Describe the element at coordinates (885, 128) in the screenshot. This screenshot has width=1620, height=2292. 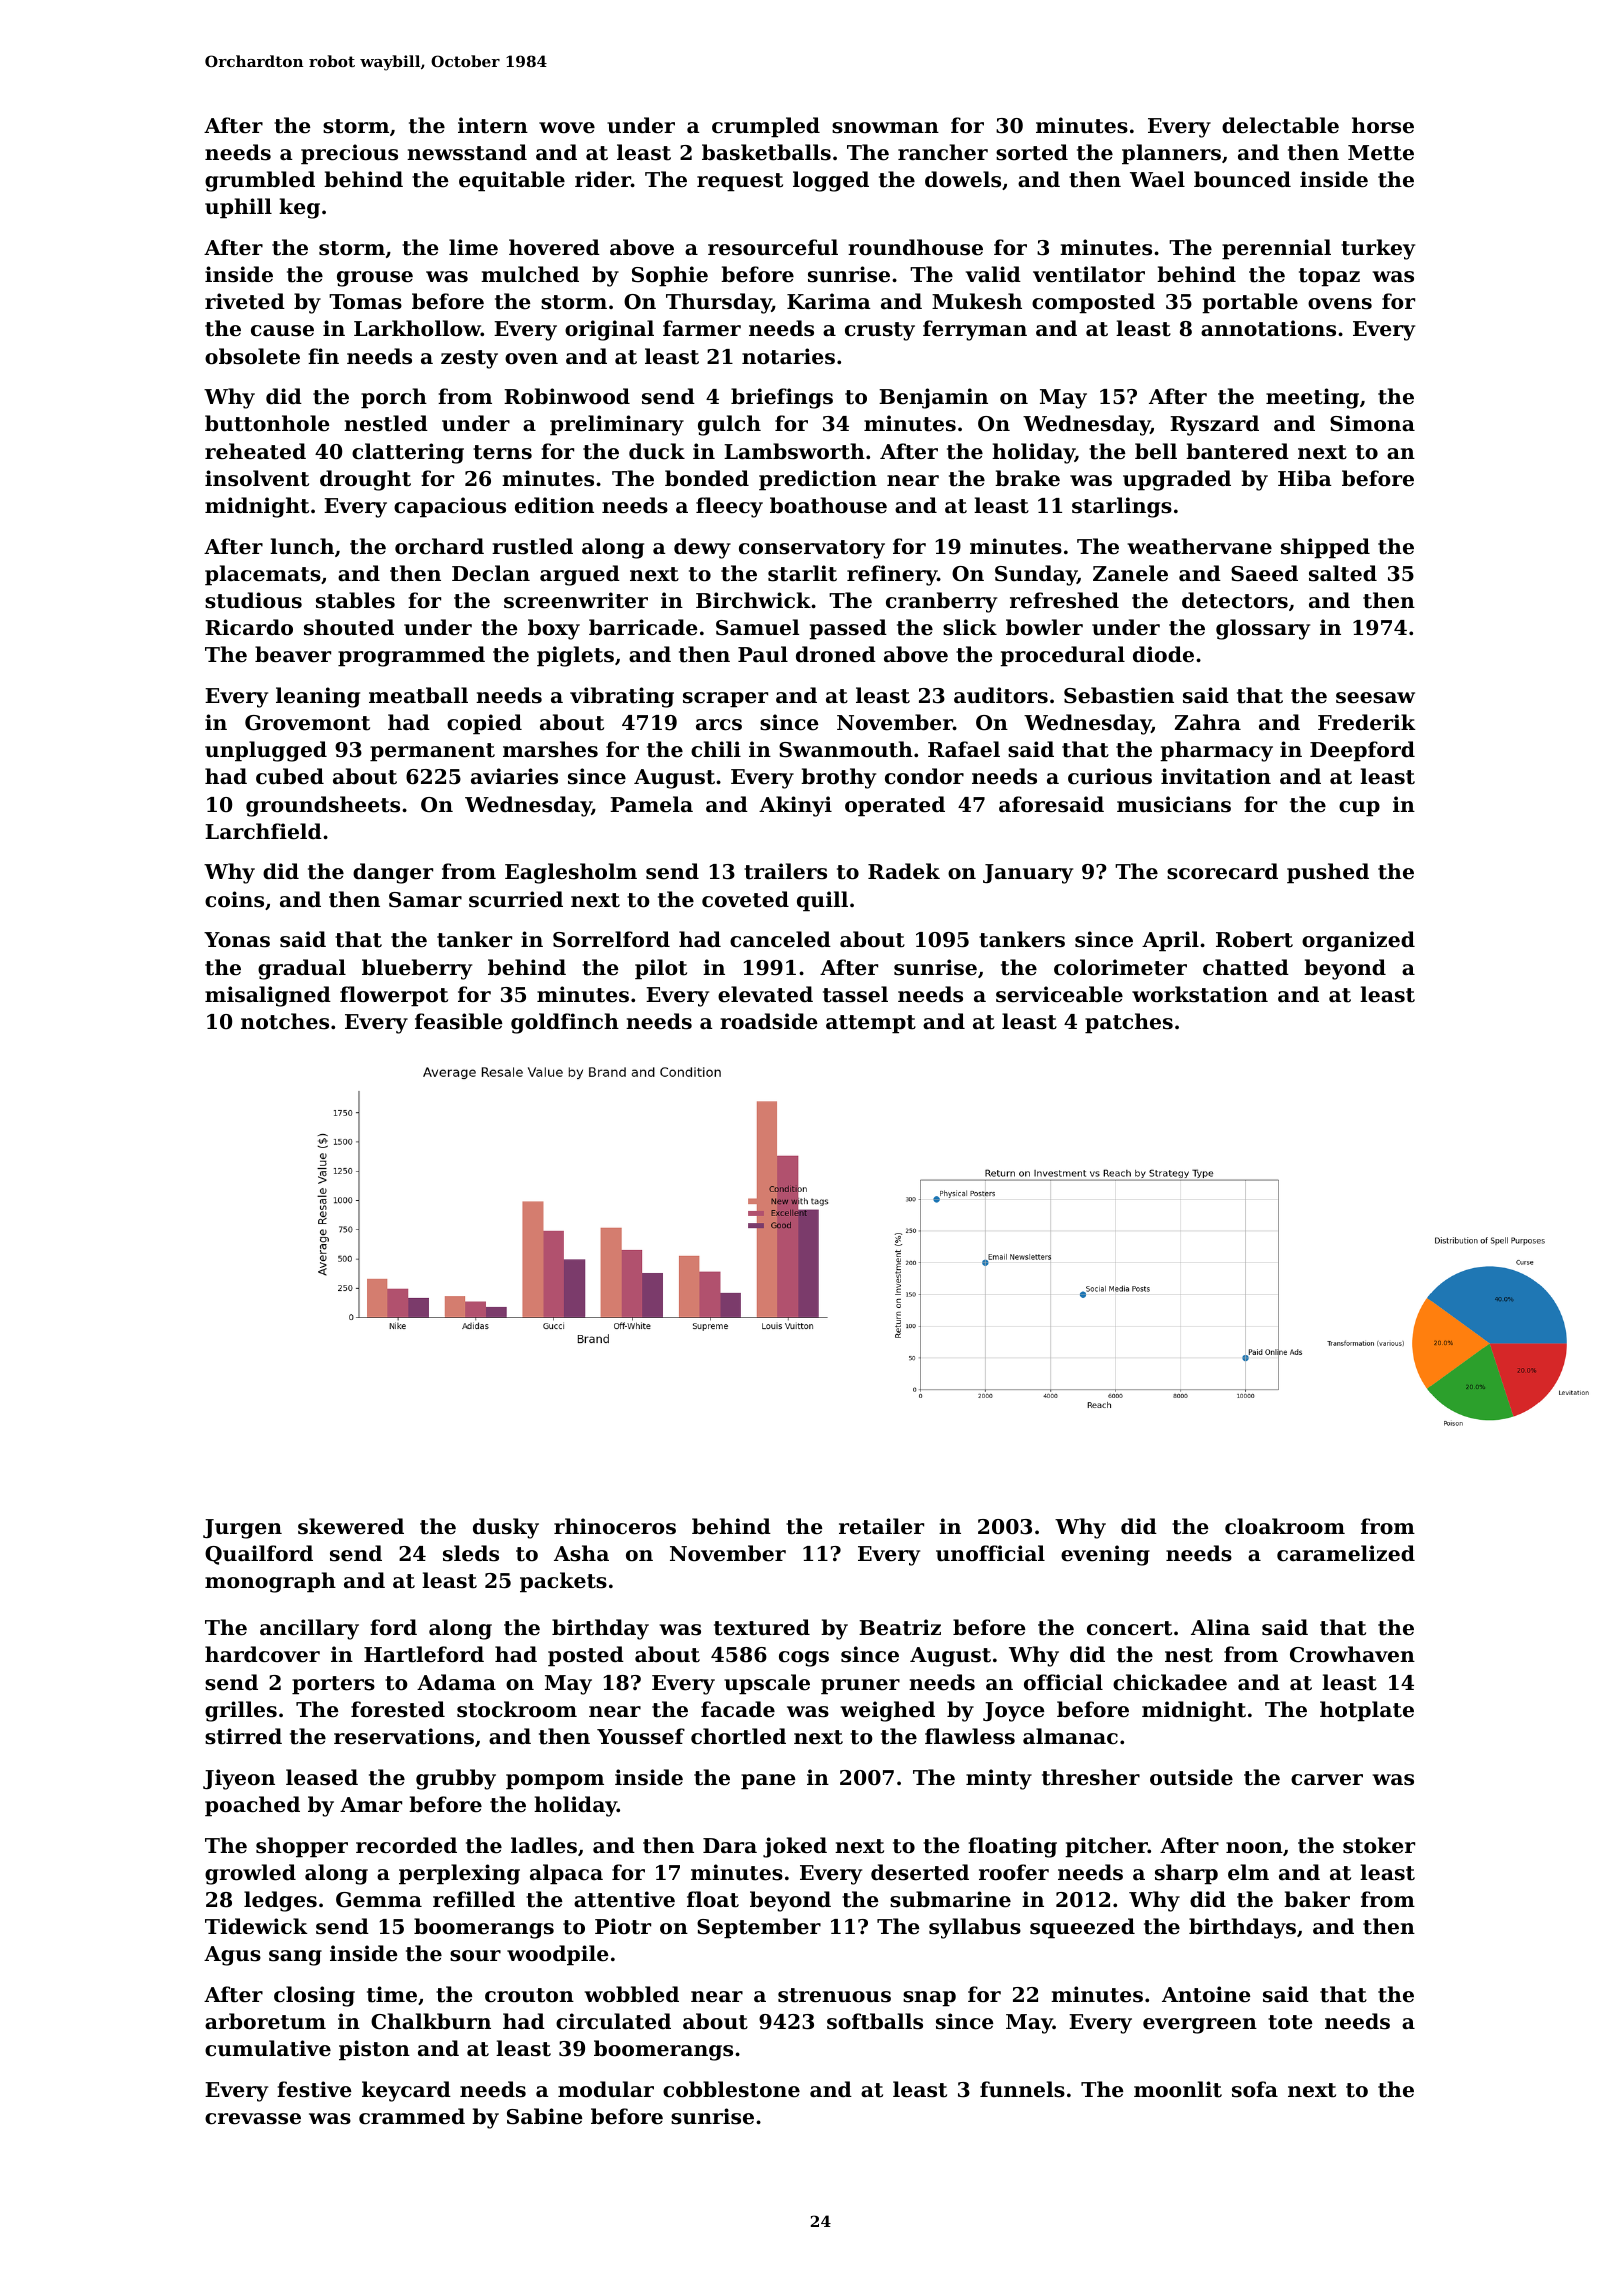
I see `snowman` at that location.
